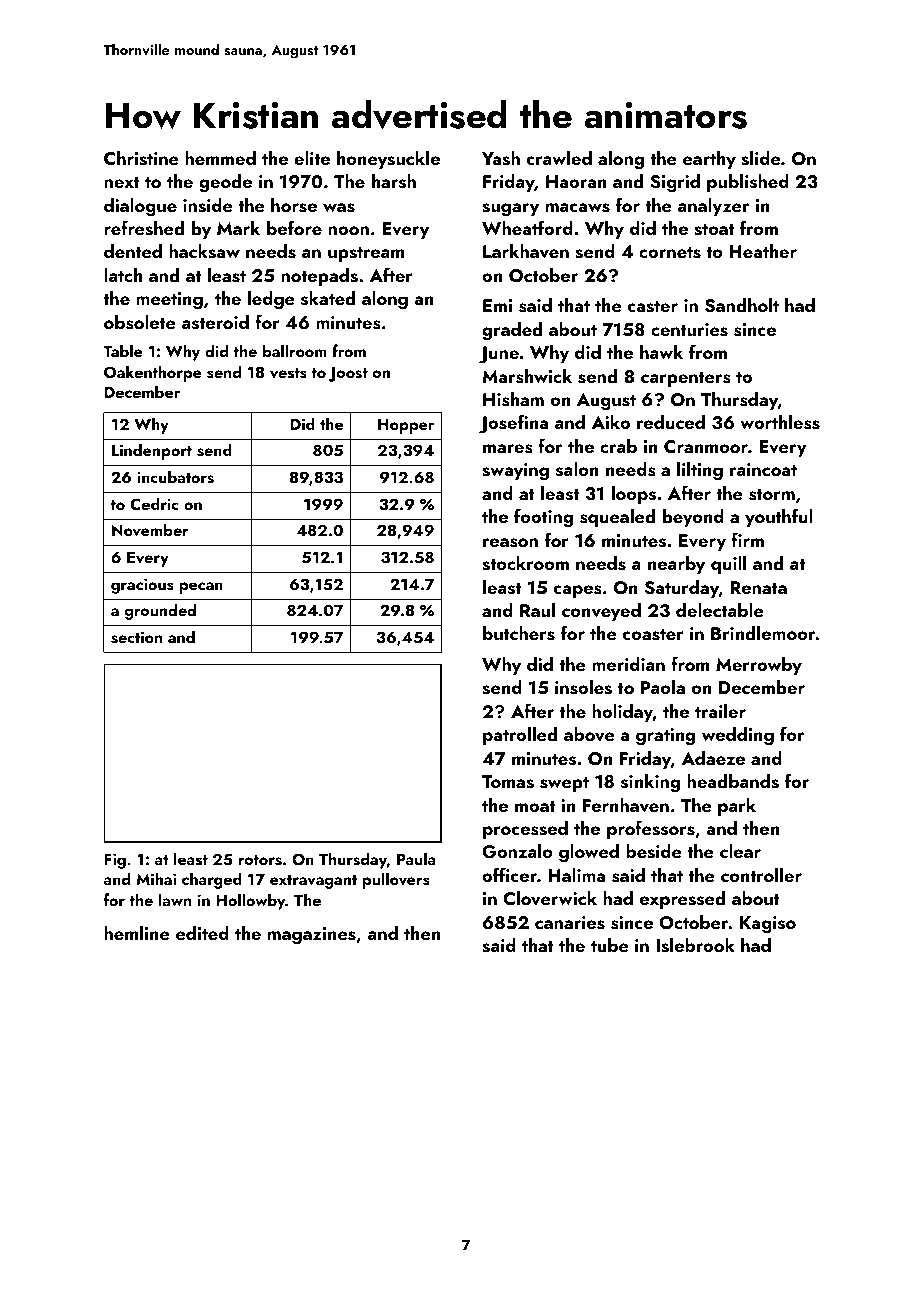 This document has height=1311, width=924. What do you see at coordinates (201, 588) in the document?
I see `pecan` at bounding box center [201, 588].
